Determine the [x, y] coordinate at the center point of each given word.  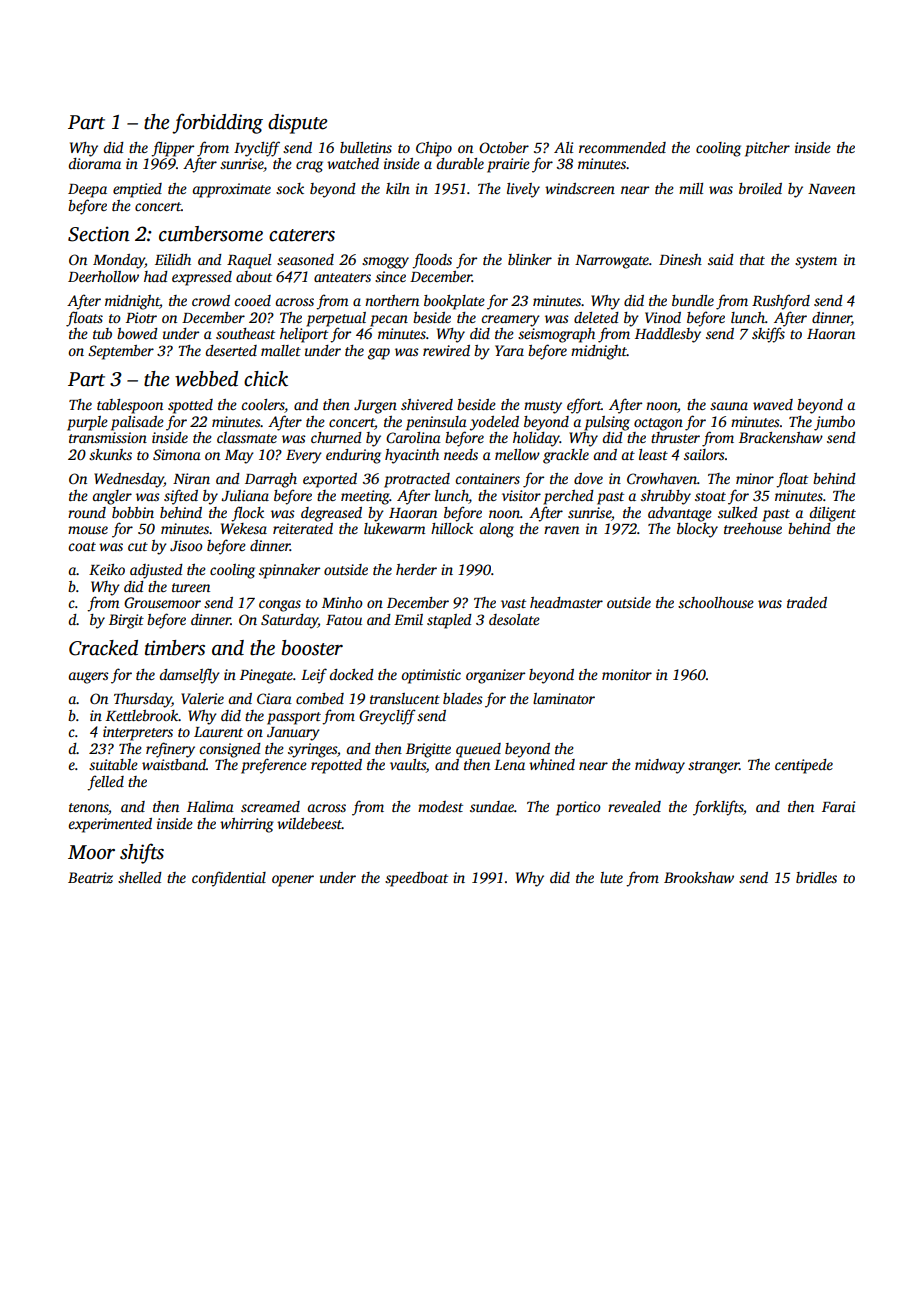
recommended [622, 147]
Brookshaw [699, 877]
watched [353, 163]
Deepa [87, 191]
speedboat [416, 879]
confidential [229, 879]
